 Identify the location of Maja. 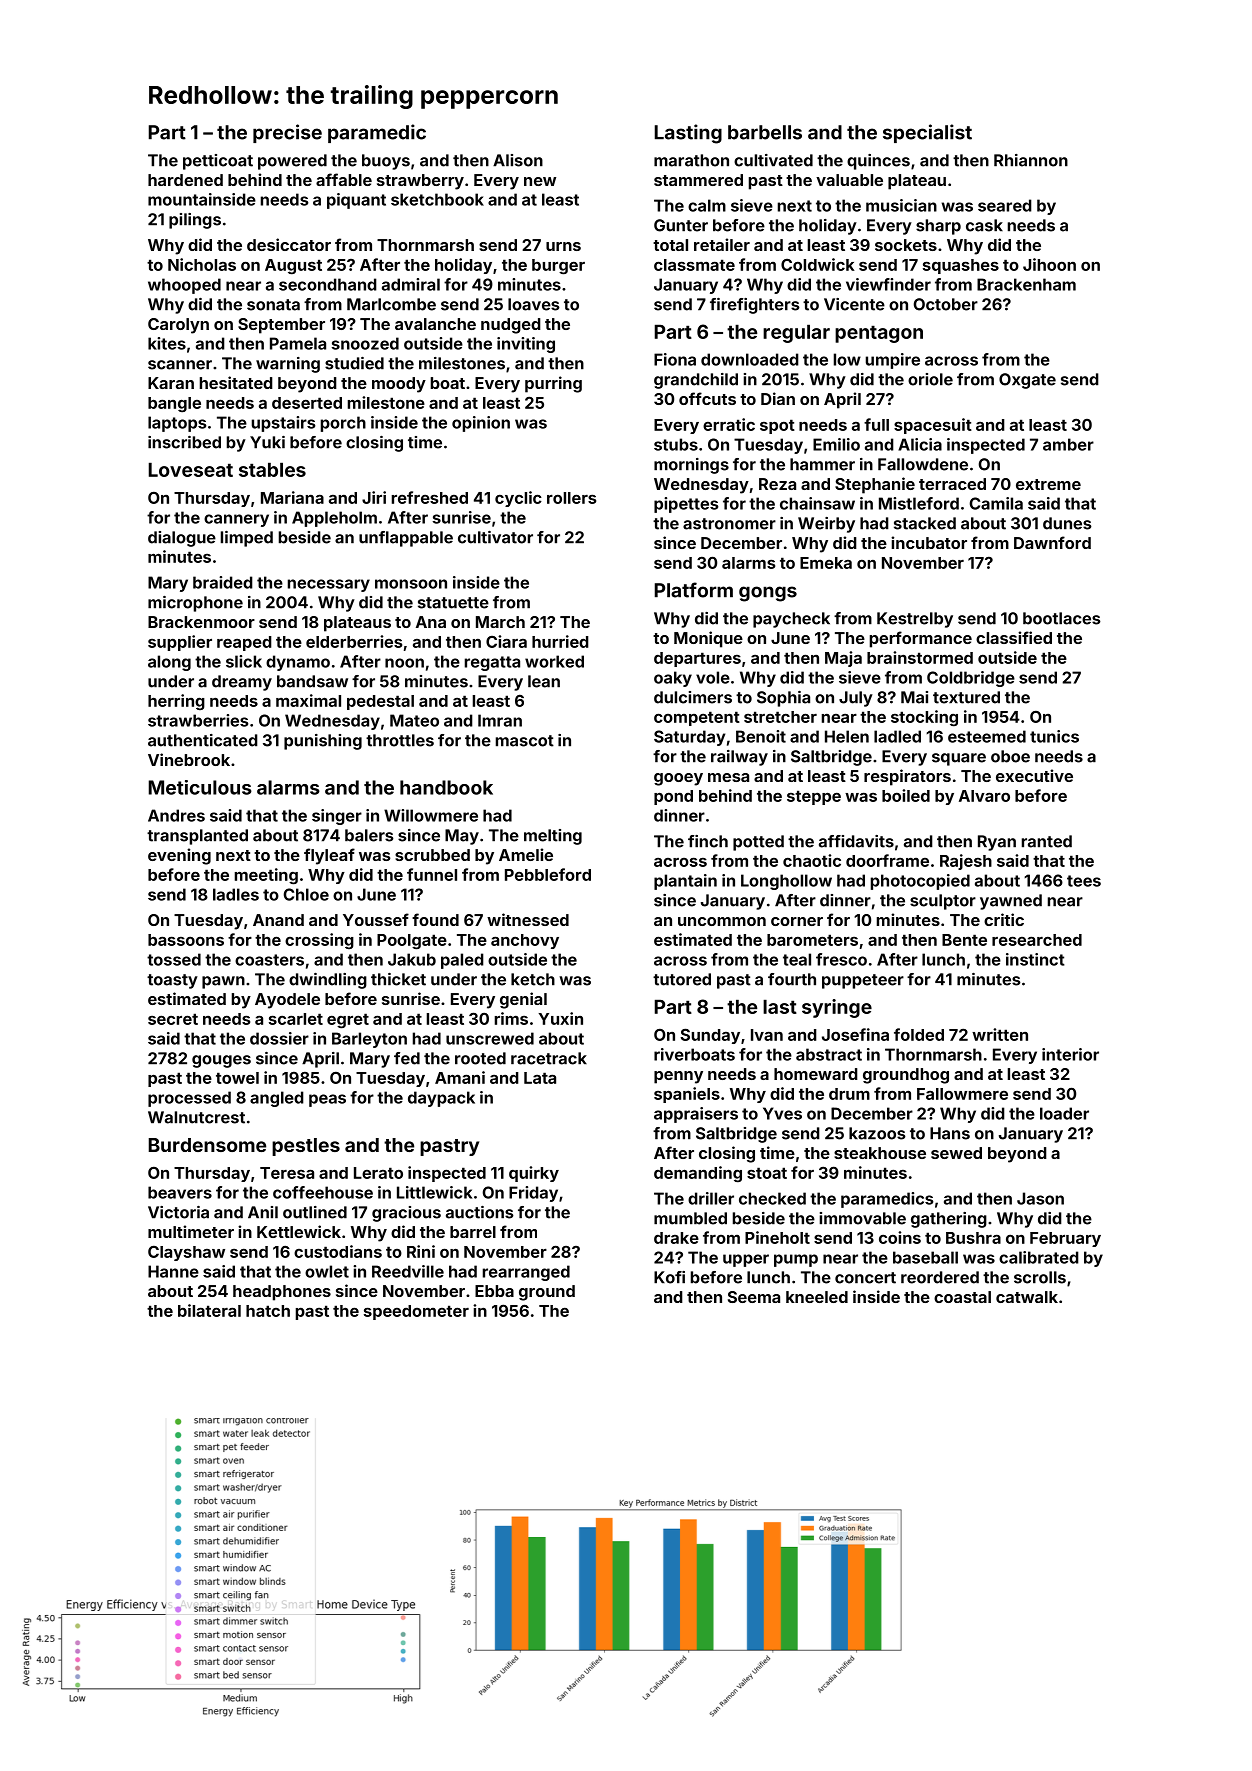
(843, 659).
